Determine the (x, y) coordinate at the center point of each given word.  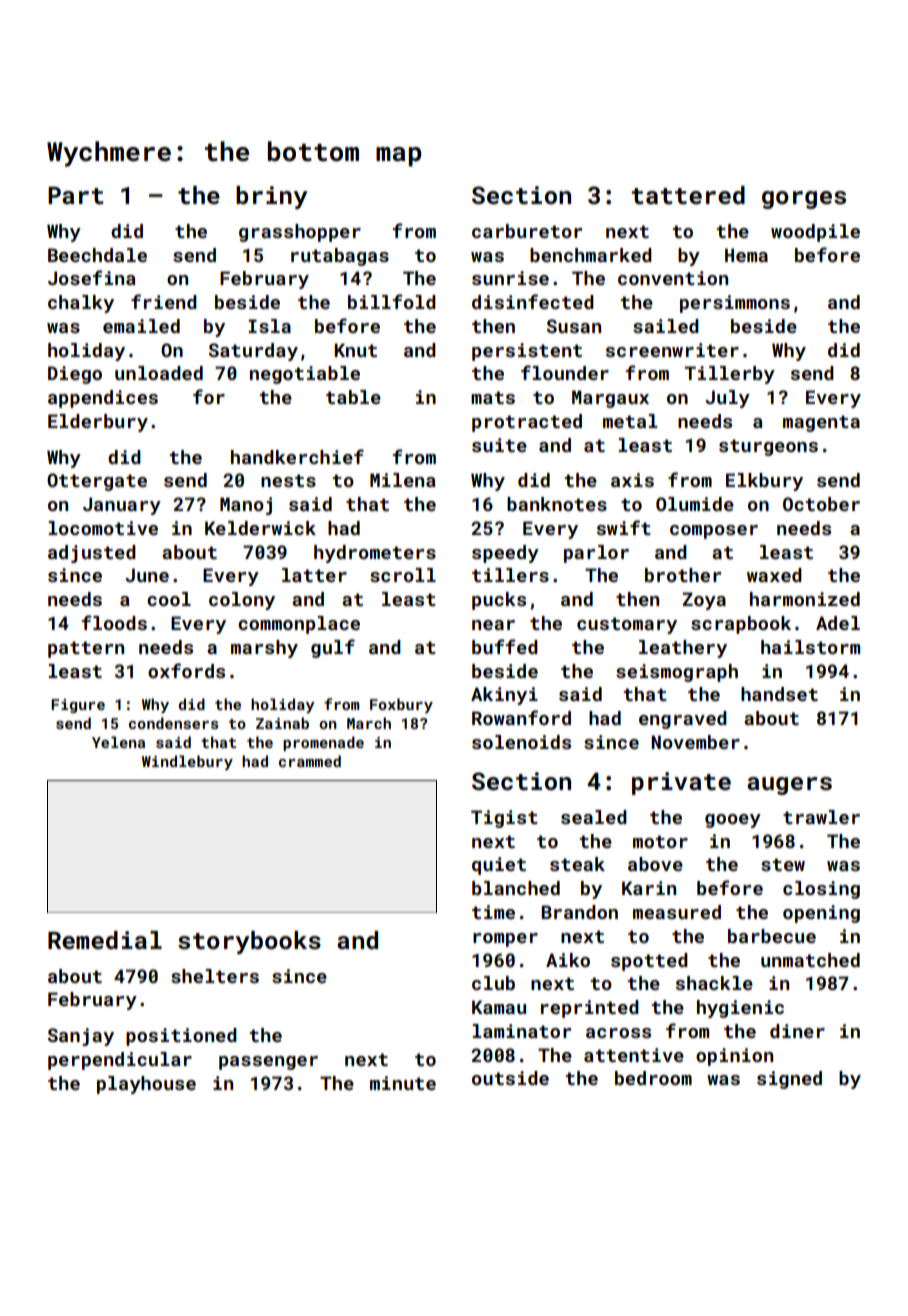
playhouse (146, 1085)
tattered (688, 195)
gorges (804, 200)
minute (403, 1083)
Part (76, 196)
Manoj (246, 506)
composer (714, 532)
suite (499, 445)
